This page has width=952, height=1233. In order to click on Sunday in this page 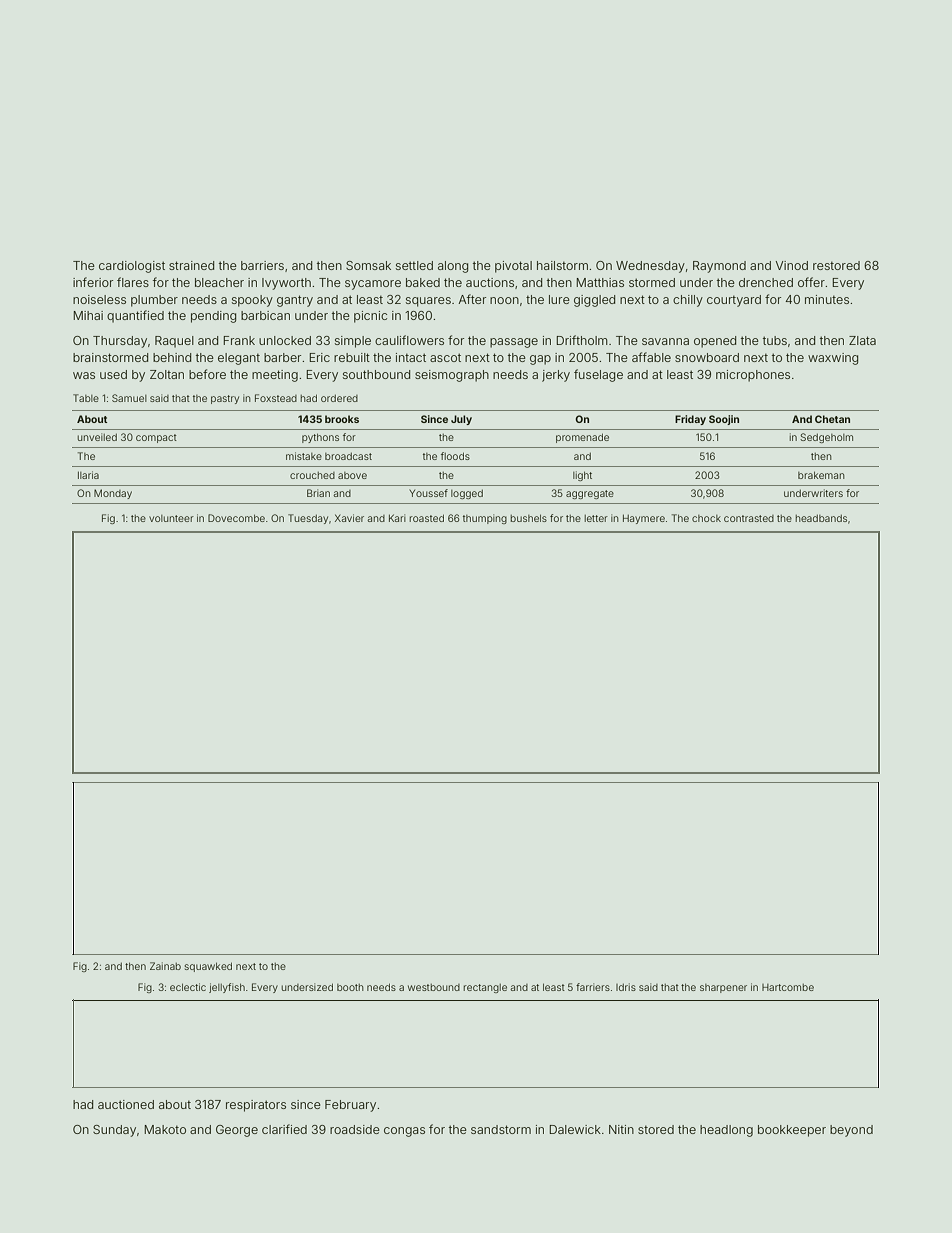, I will do `click(114, 1131)`.
